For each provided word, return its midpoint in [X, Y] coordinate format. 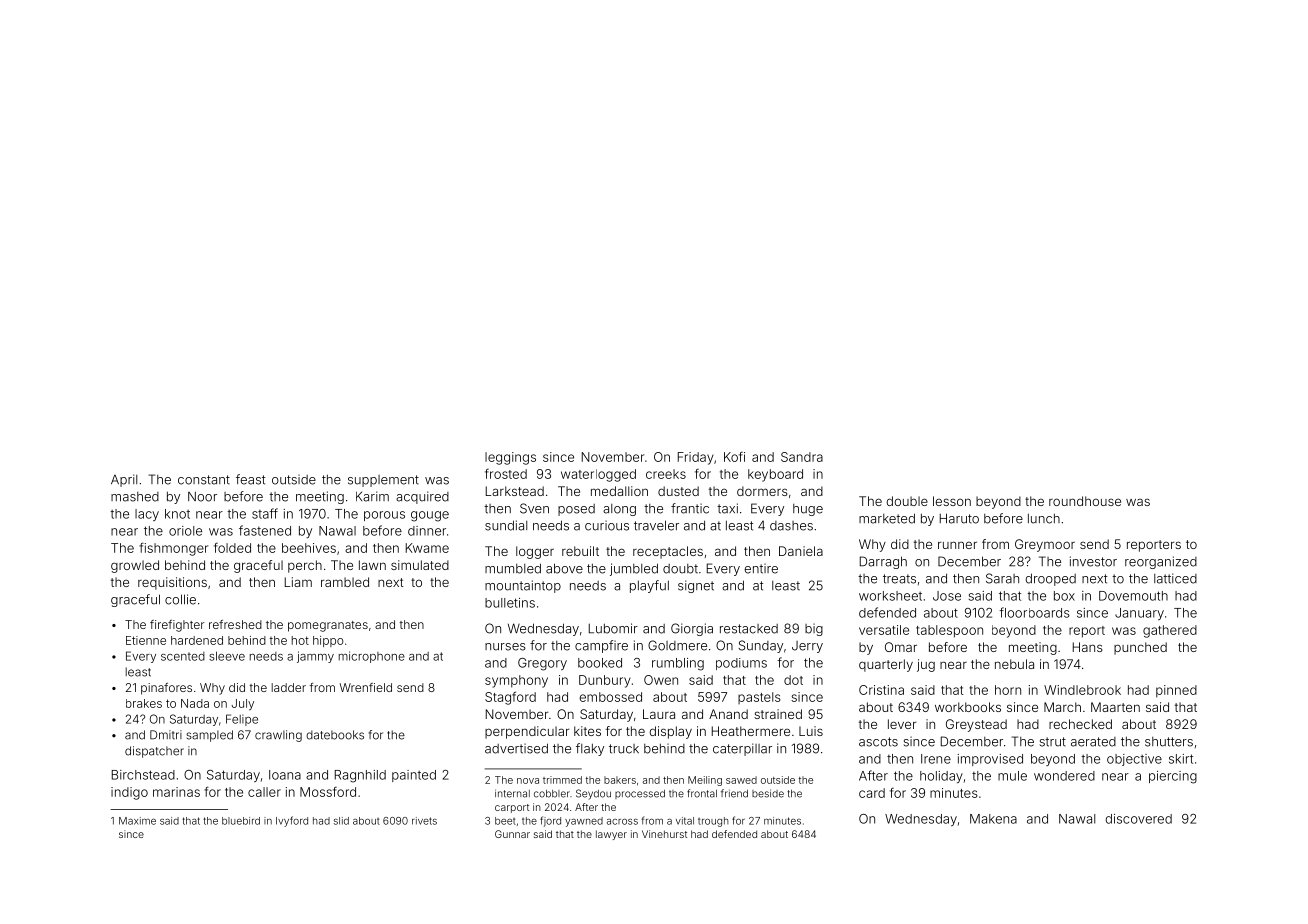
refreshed [235, 624]
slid [341, 821]
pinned [1176, 691]
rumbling [678, 664]
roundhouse [1085, 501]
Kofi [734, 457]
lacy [147, 515]
